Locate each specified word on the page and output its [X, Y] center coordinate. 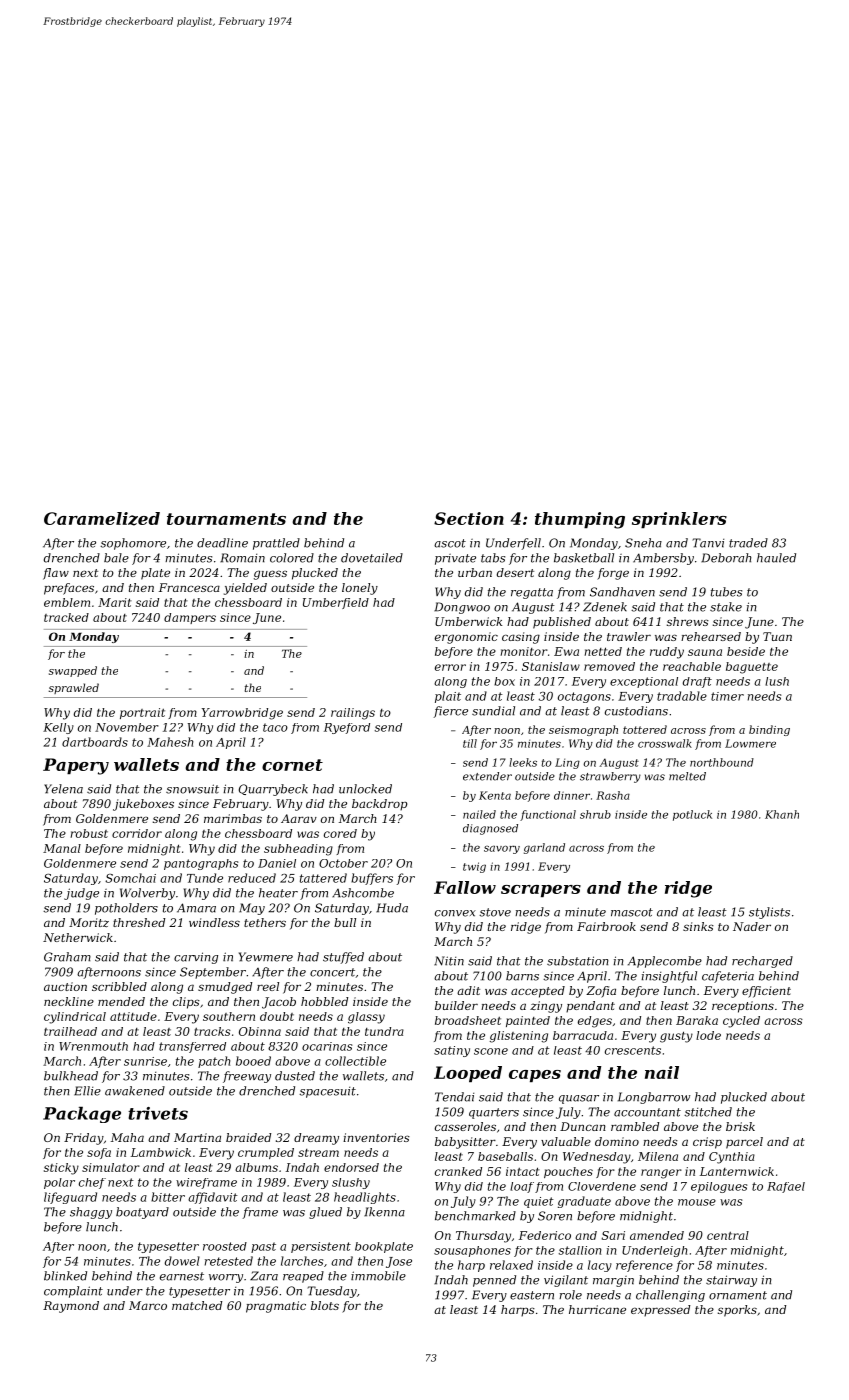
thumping [580, 520]
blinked [65, 1276]
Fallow [465, 887]
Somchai [130, 878]
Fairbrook [606, 926]
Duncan [583, 1126]
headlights [365, 1198]
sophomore [133, 544]
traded [748, 543]
